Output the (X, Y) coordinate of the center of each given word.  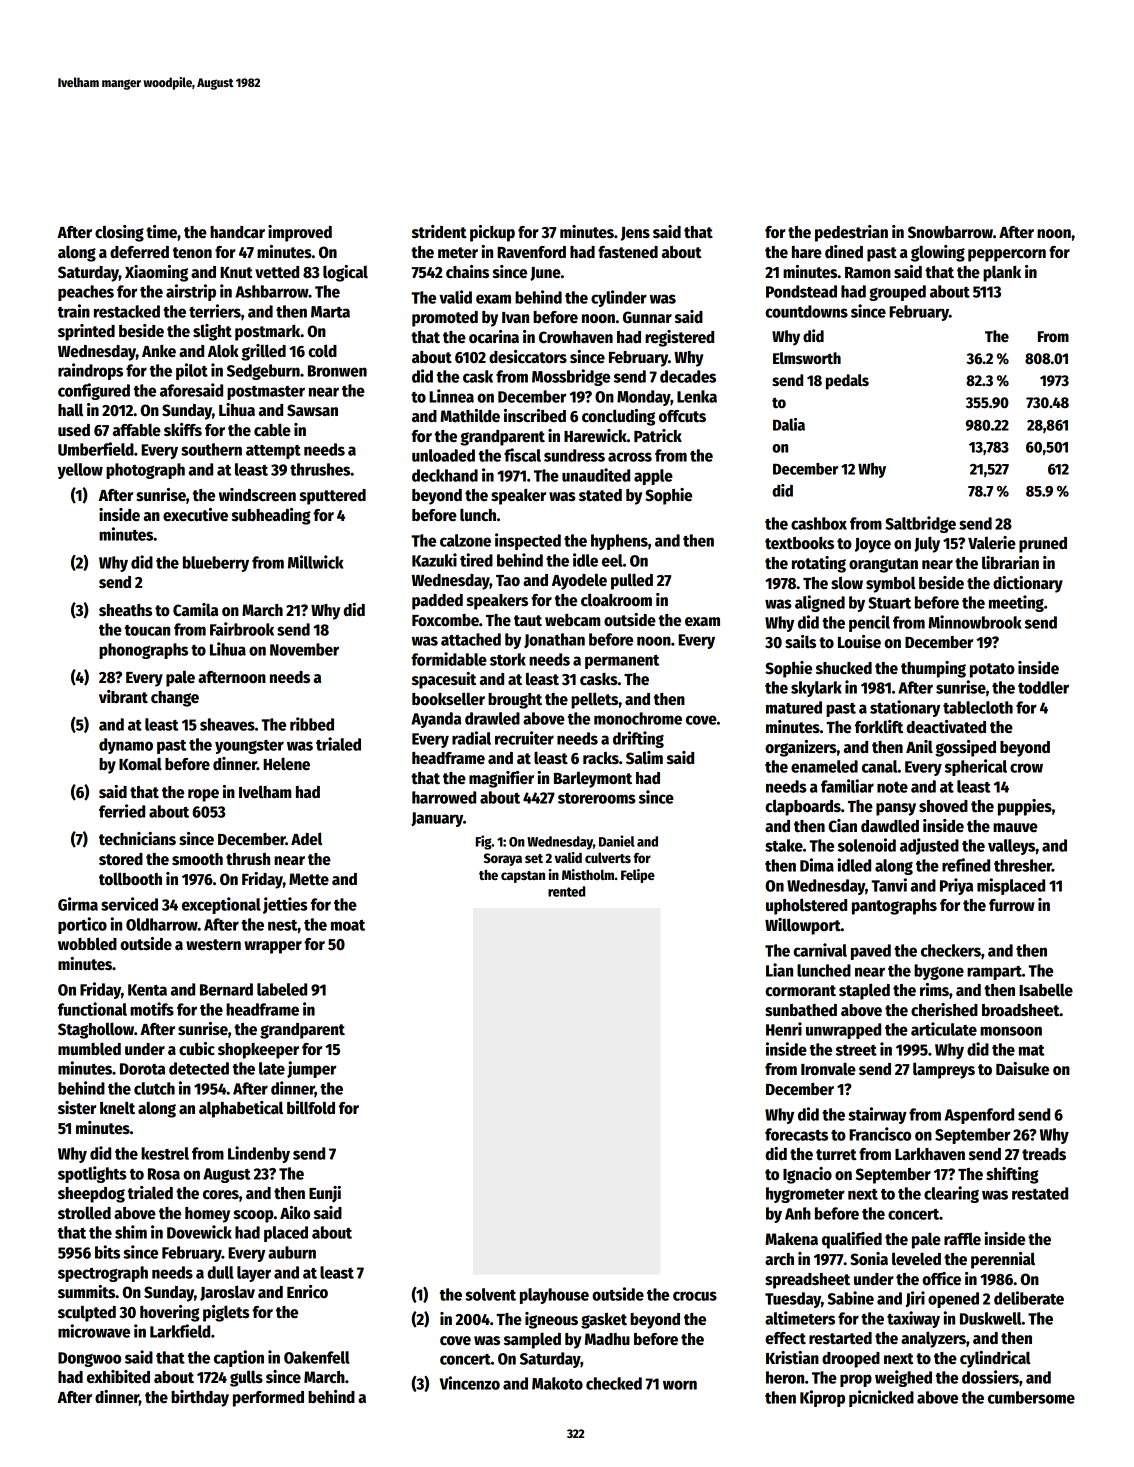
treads (1044, 1154)
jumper (311, 1069)
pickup (492, 233)
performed (268, 1399)
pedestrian (851, 233)
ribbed (312, 724)
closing (119, 233)
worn (680, 1385)
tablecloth (978, 707)
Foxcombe (445, 620)
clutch (154, 1088)
